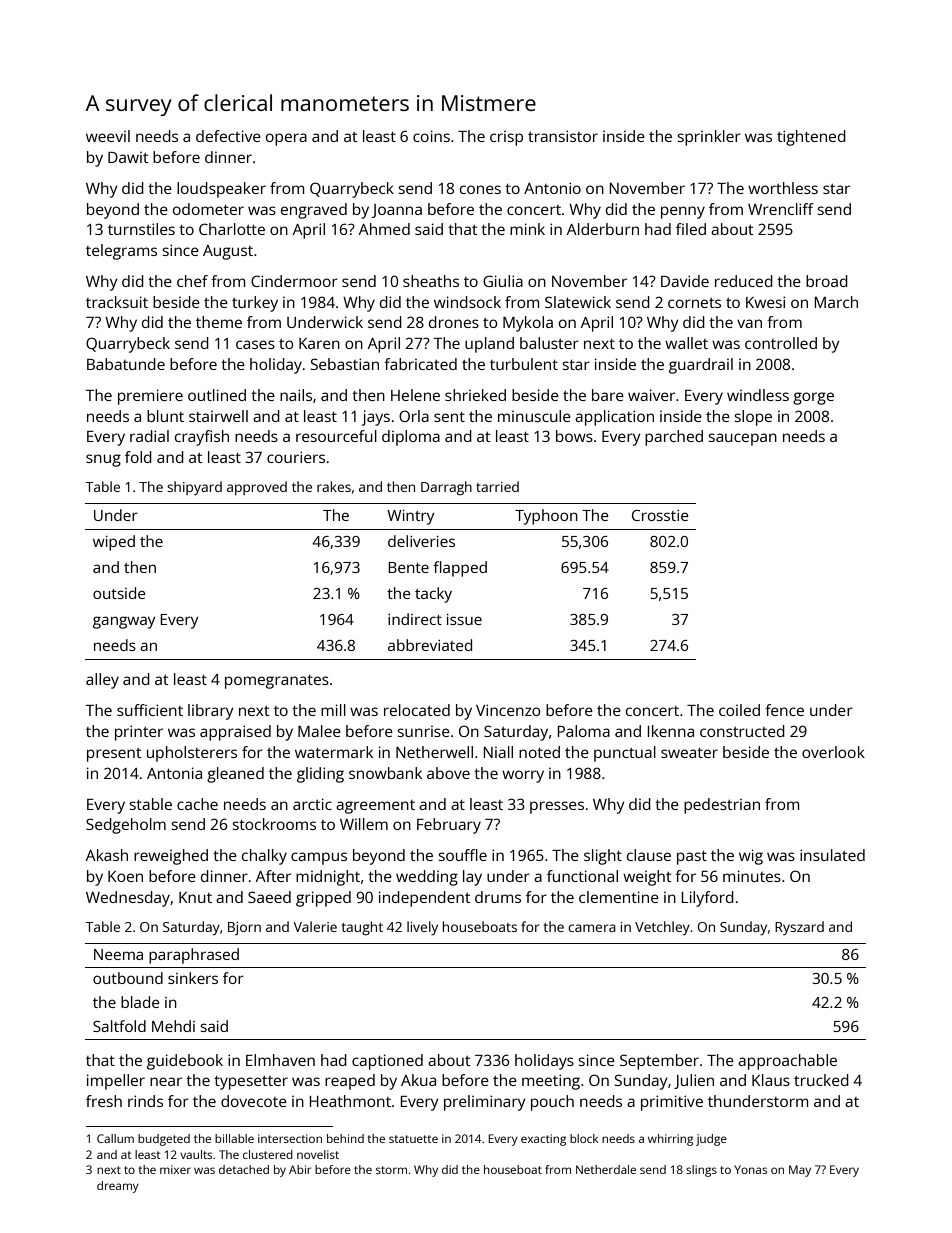 Image resolution: width=952 pixels, height=1233 pixels. Describe the element at coordinates (108, 136) in the image. I see `weevil` at that location.
